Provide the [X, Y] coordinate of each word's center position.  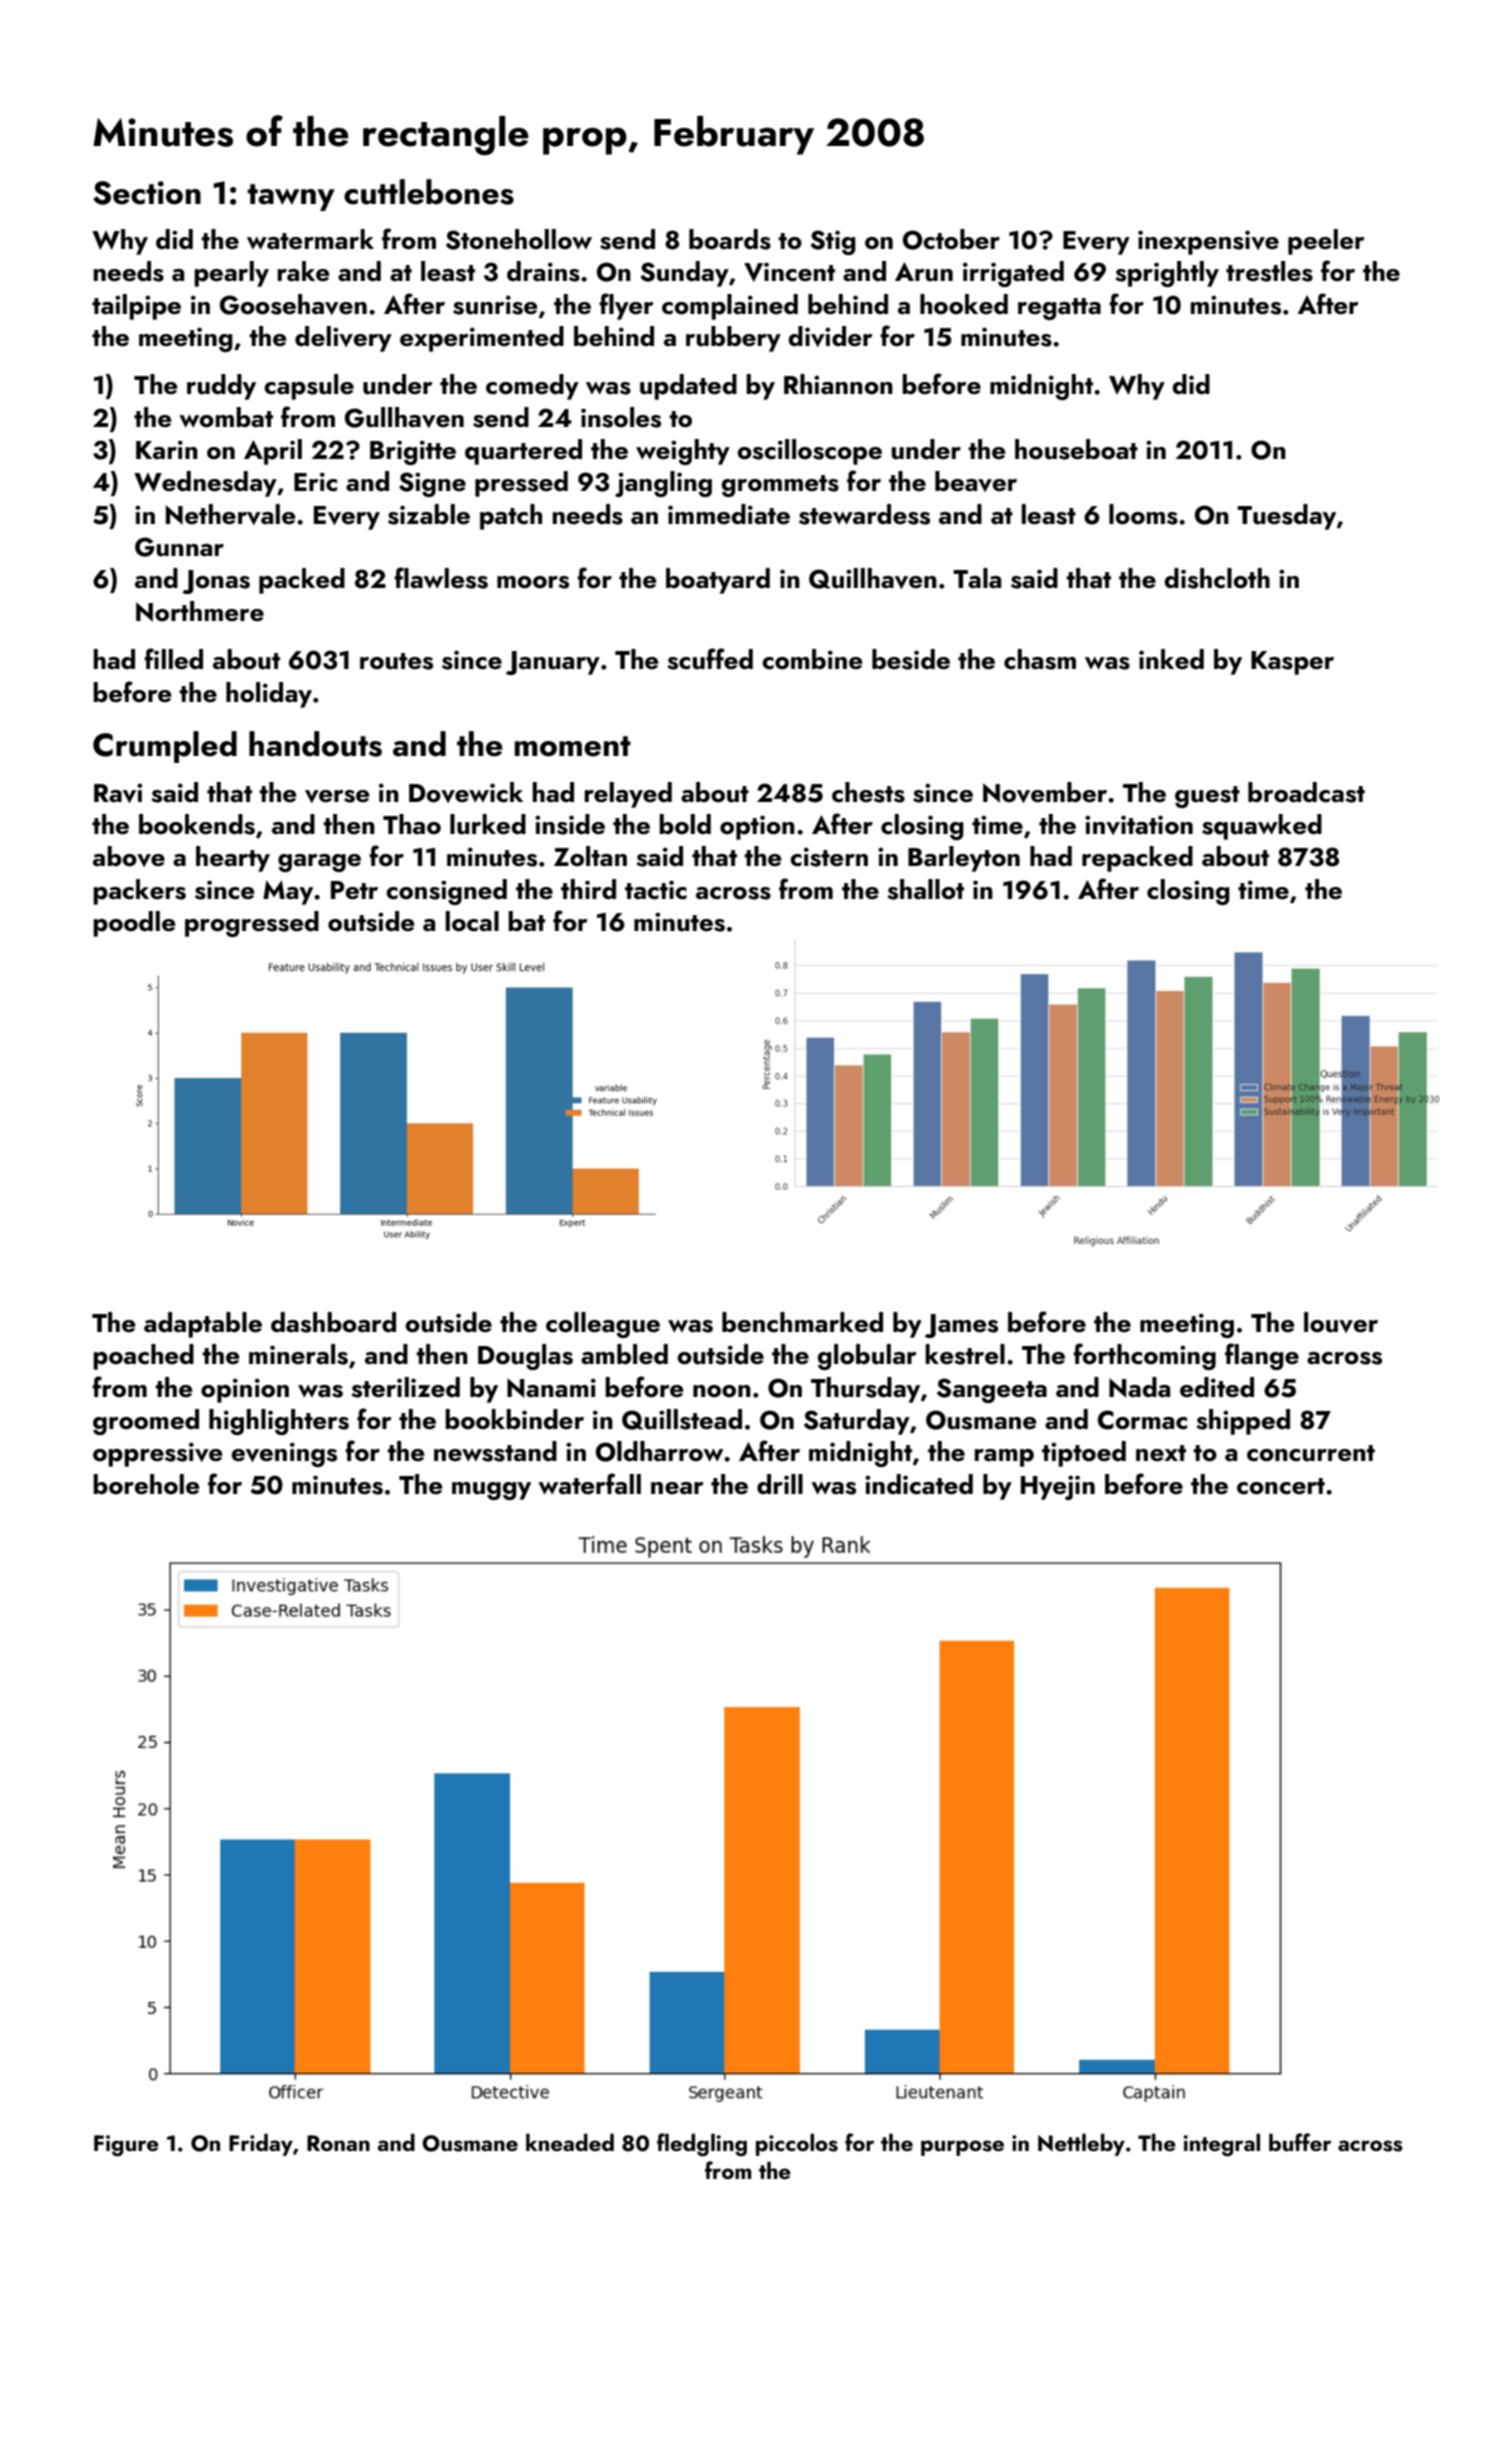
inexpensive [1208, 242]
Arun [924, 272]
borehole [146, 1484]
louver [1341, 1322]
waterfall [589, 1484]
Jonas [216, 582]
